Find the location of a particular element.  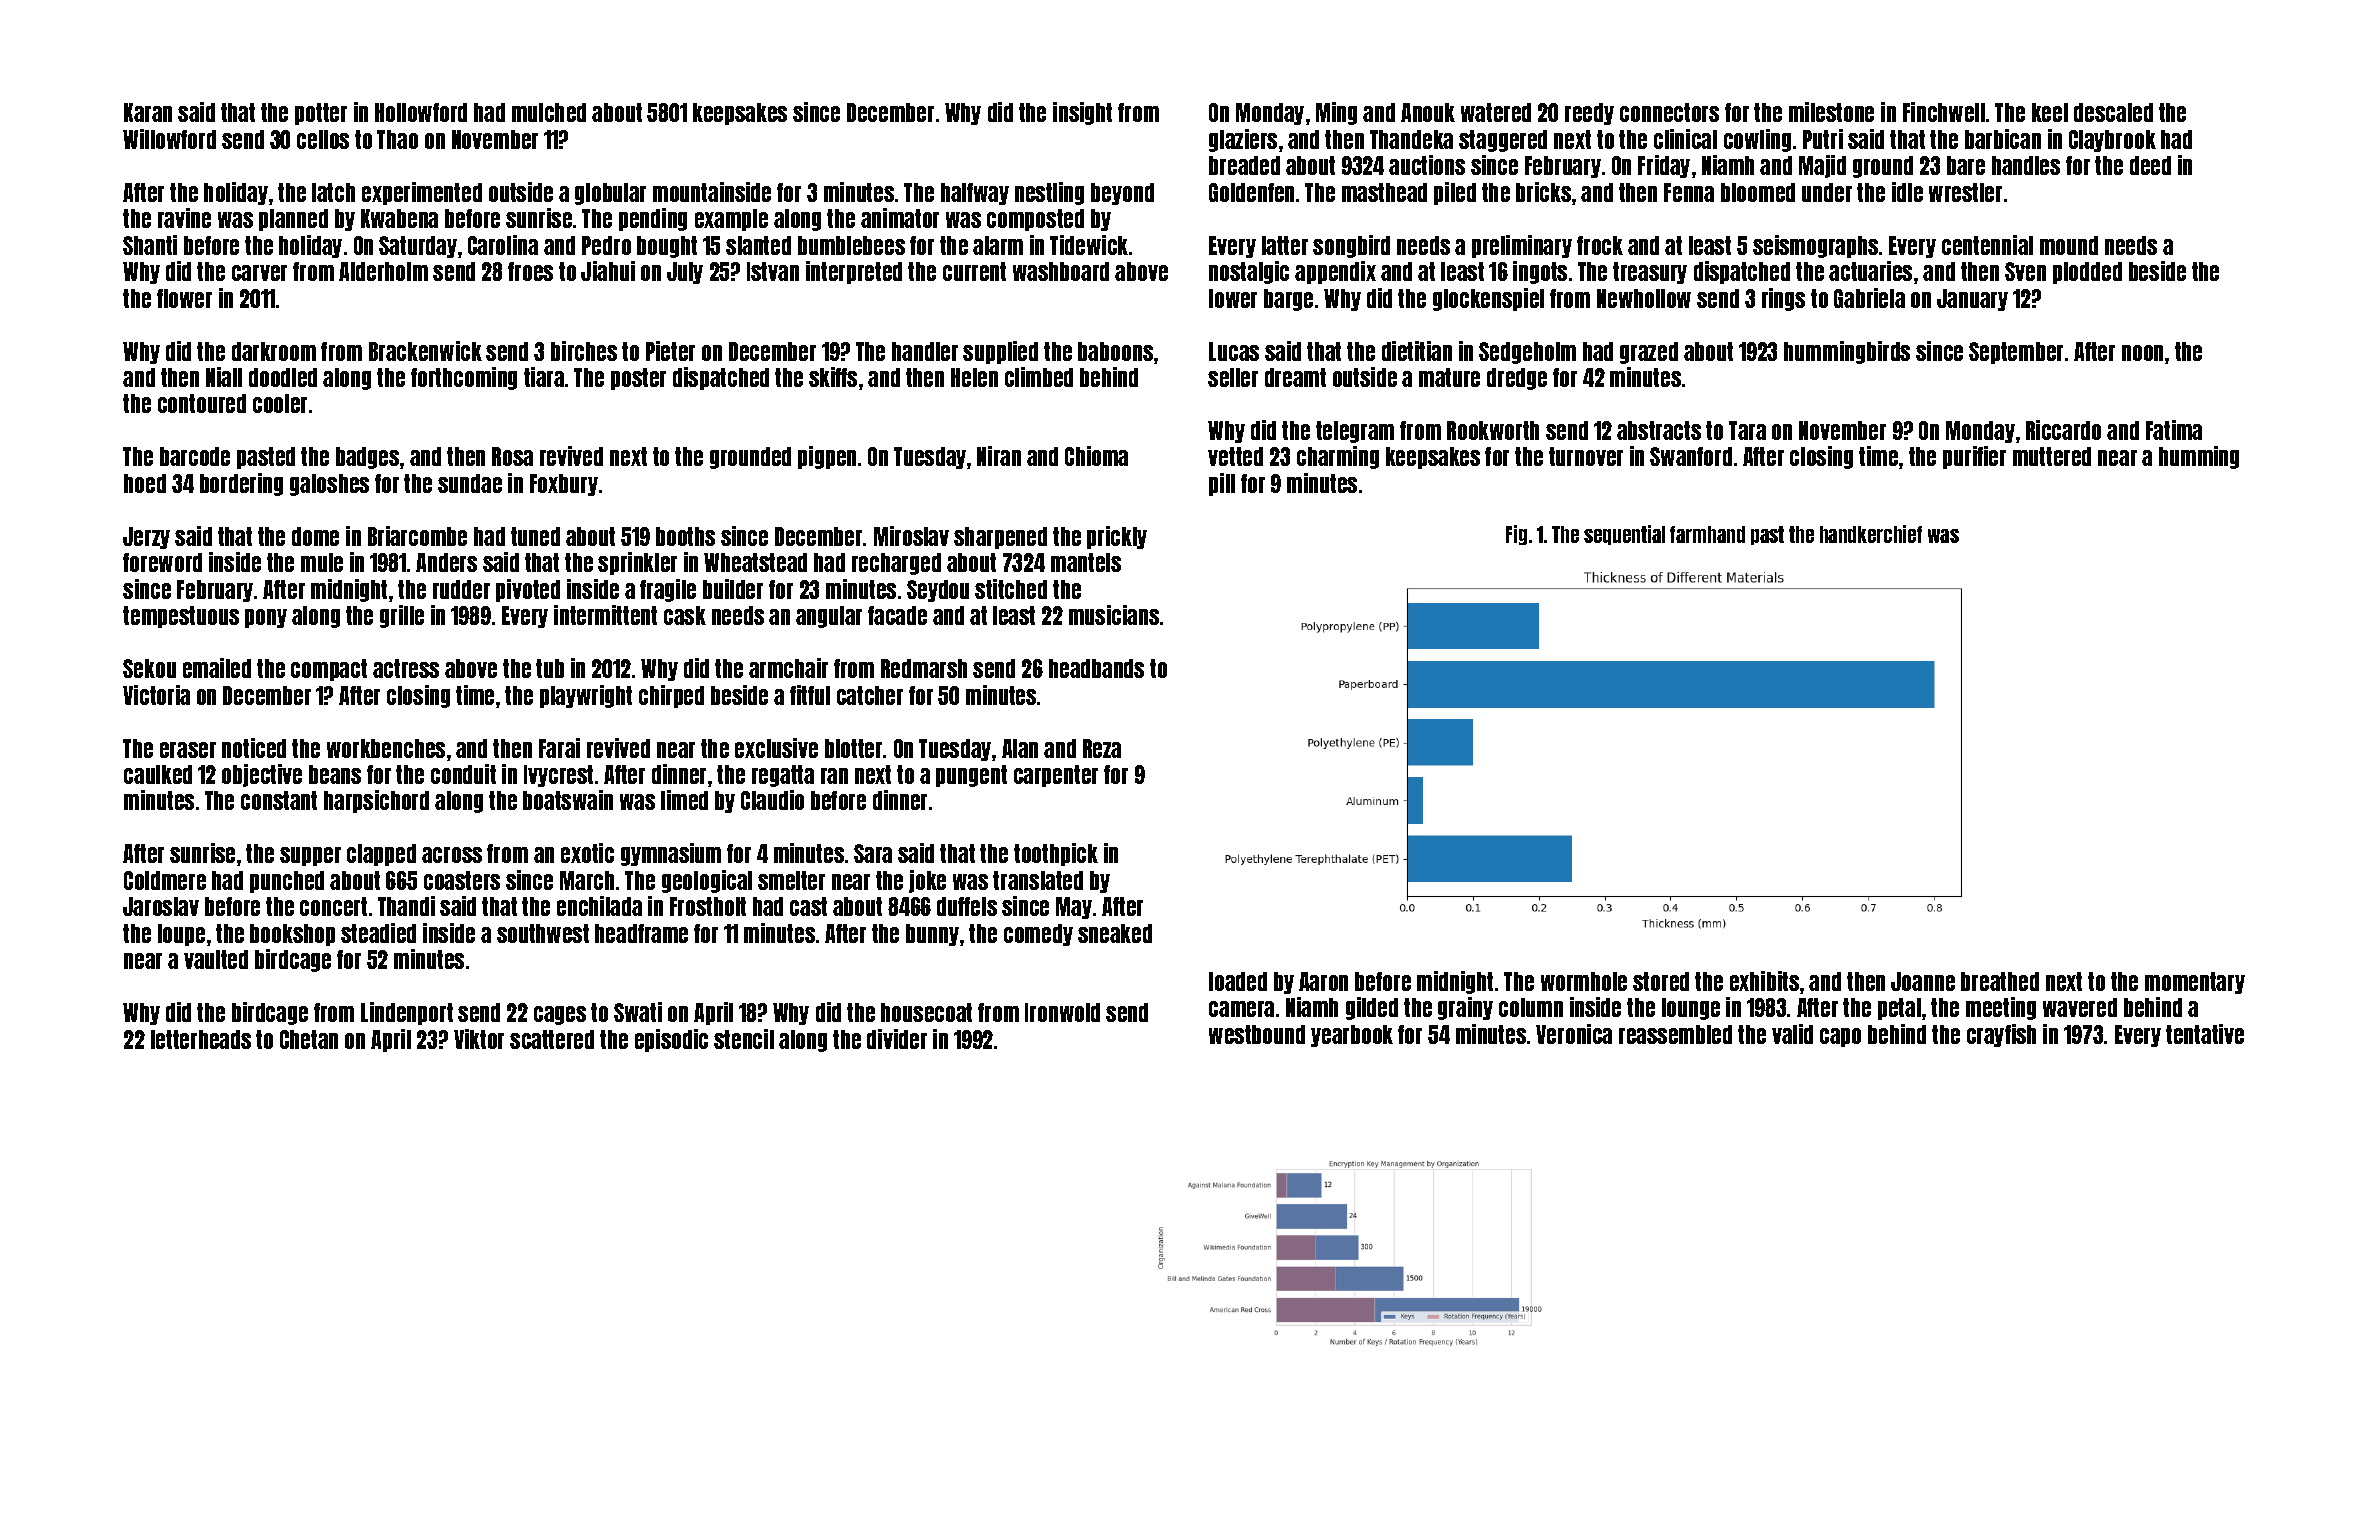

headbands is located at coordinates (1096, 668).
